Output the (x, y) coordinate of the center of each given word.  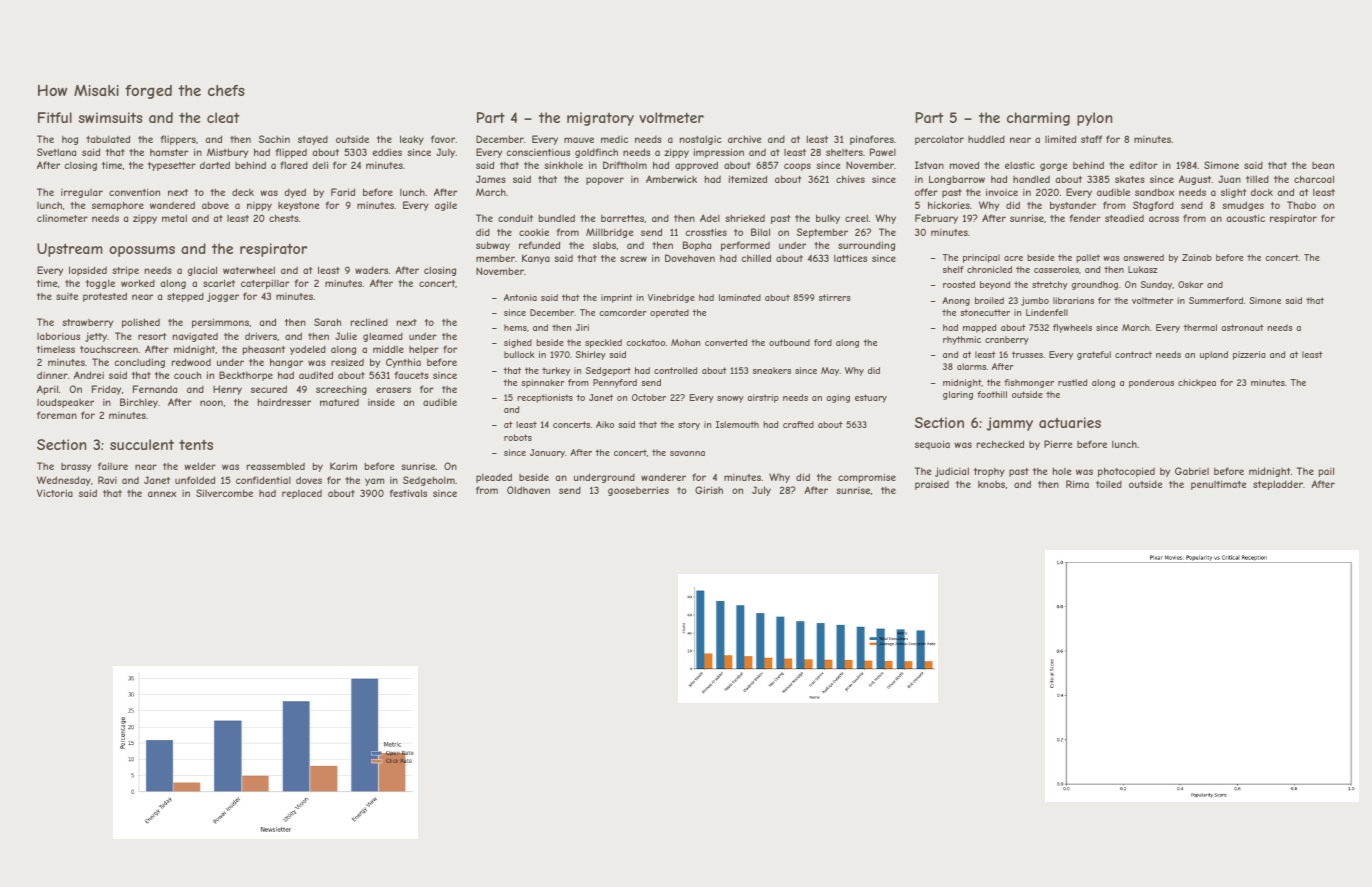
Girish (709, 490)
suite (67, 296)
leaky (412, 140)
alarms (971, 366)
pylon (1094, 119)
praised (932, 485)
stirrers (835, 297)
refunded (539, 245)
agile (446, 206)
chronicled (989, 269)
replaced (302, 494)
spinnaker (542, 383)
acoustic (1245, 218)
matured (339, 402)
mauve (579, 140)
